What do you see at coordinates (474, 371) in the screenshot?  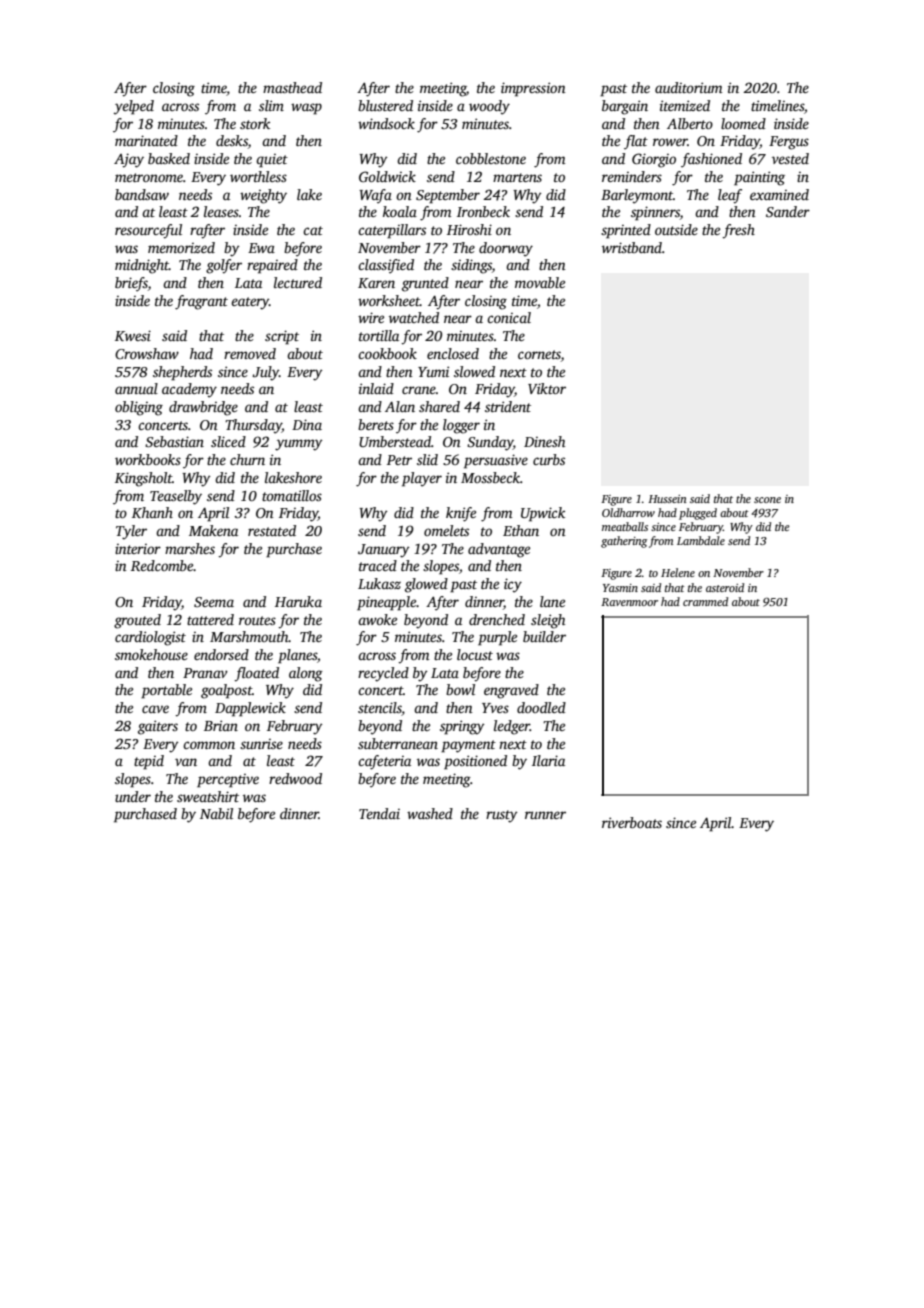 I see `slowed` at bounding box center [474, 371].
